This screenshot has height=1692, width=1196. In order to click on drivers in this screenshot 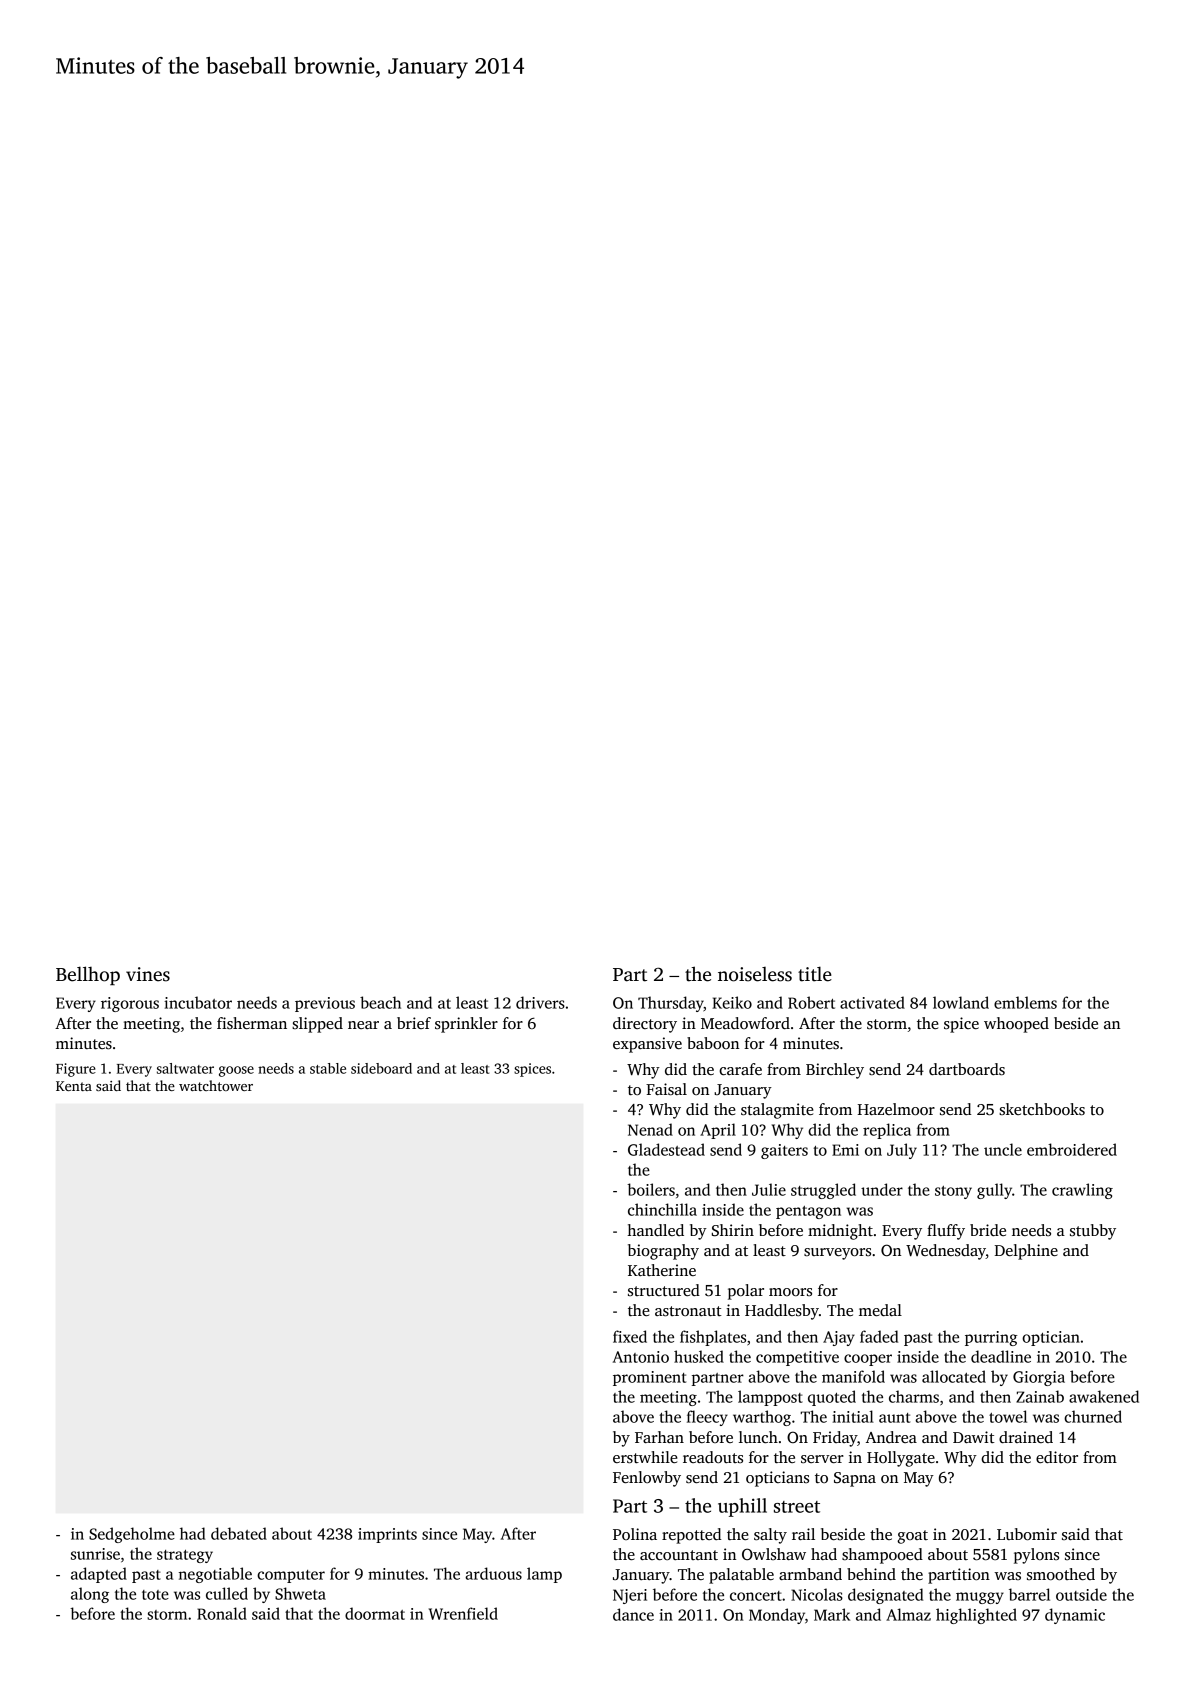, I will do `click(540, 1002)`.
